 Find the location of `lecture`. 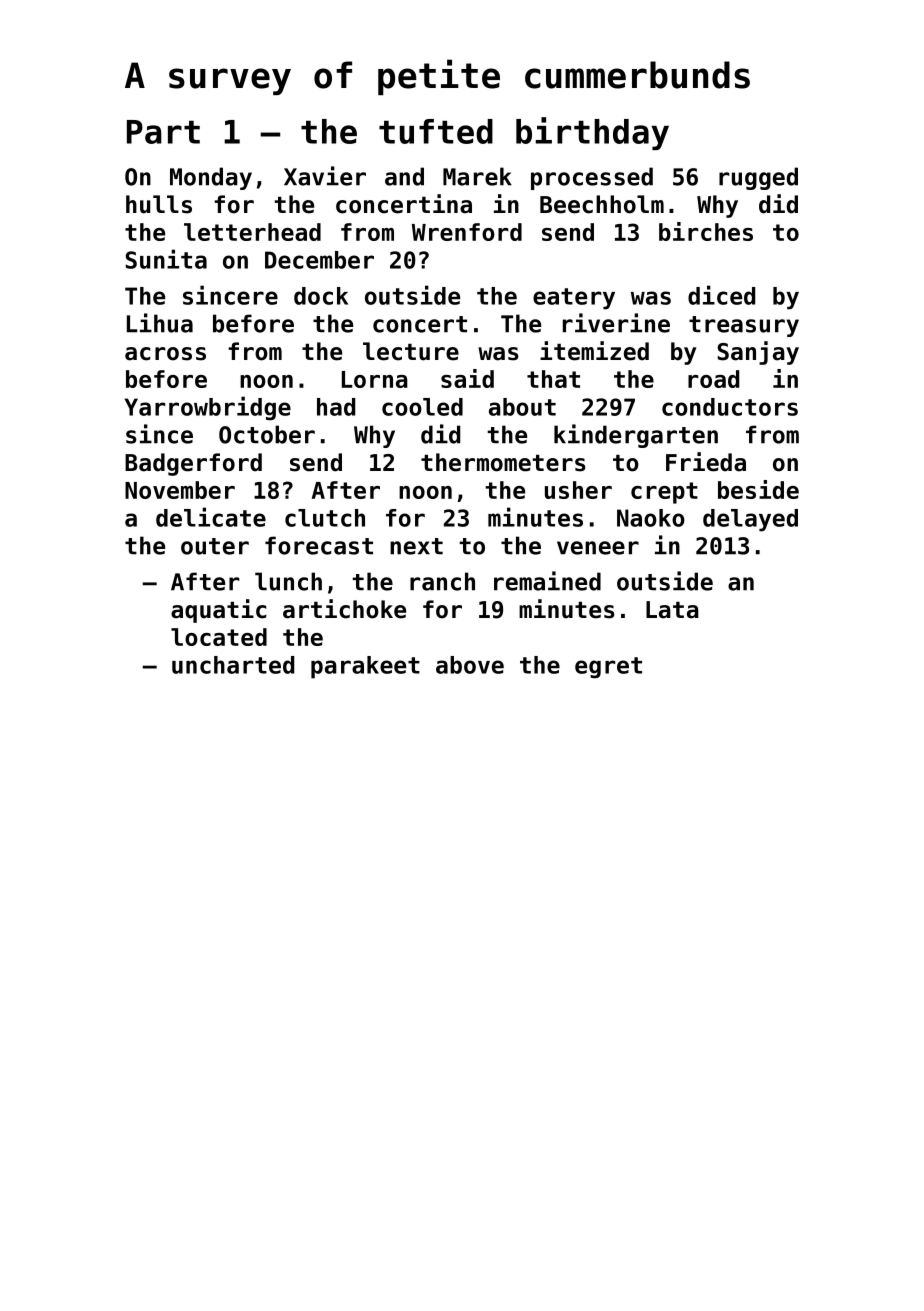

lecture is located at coordinates (411, 351).
